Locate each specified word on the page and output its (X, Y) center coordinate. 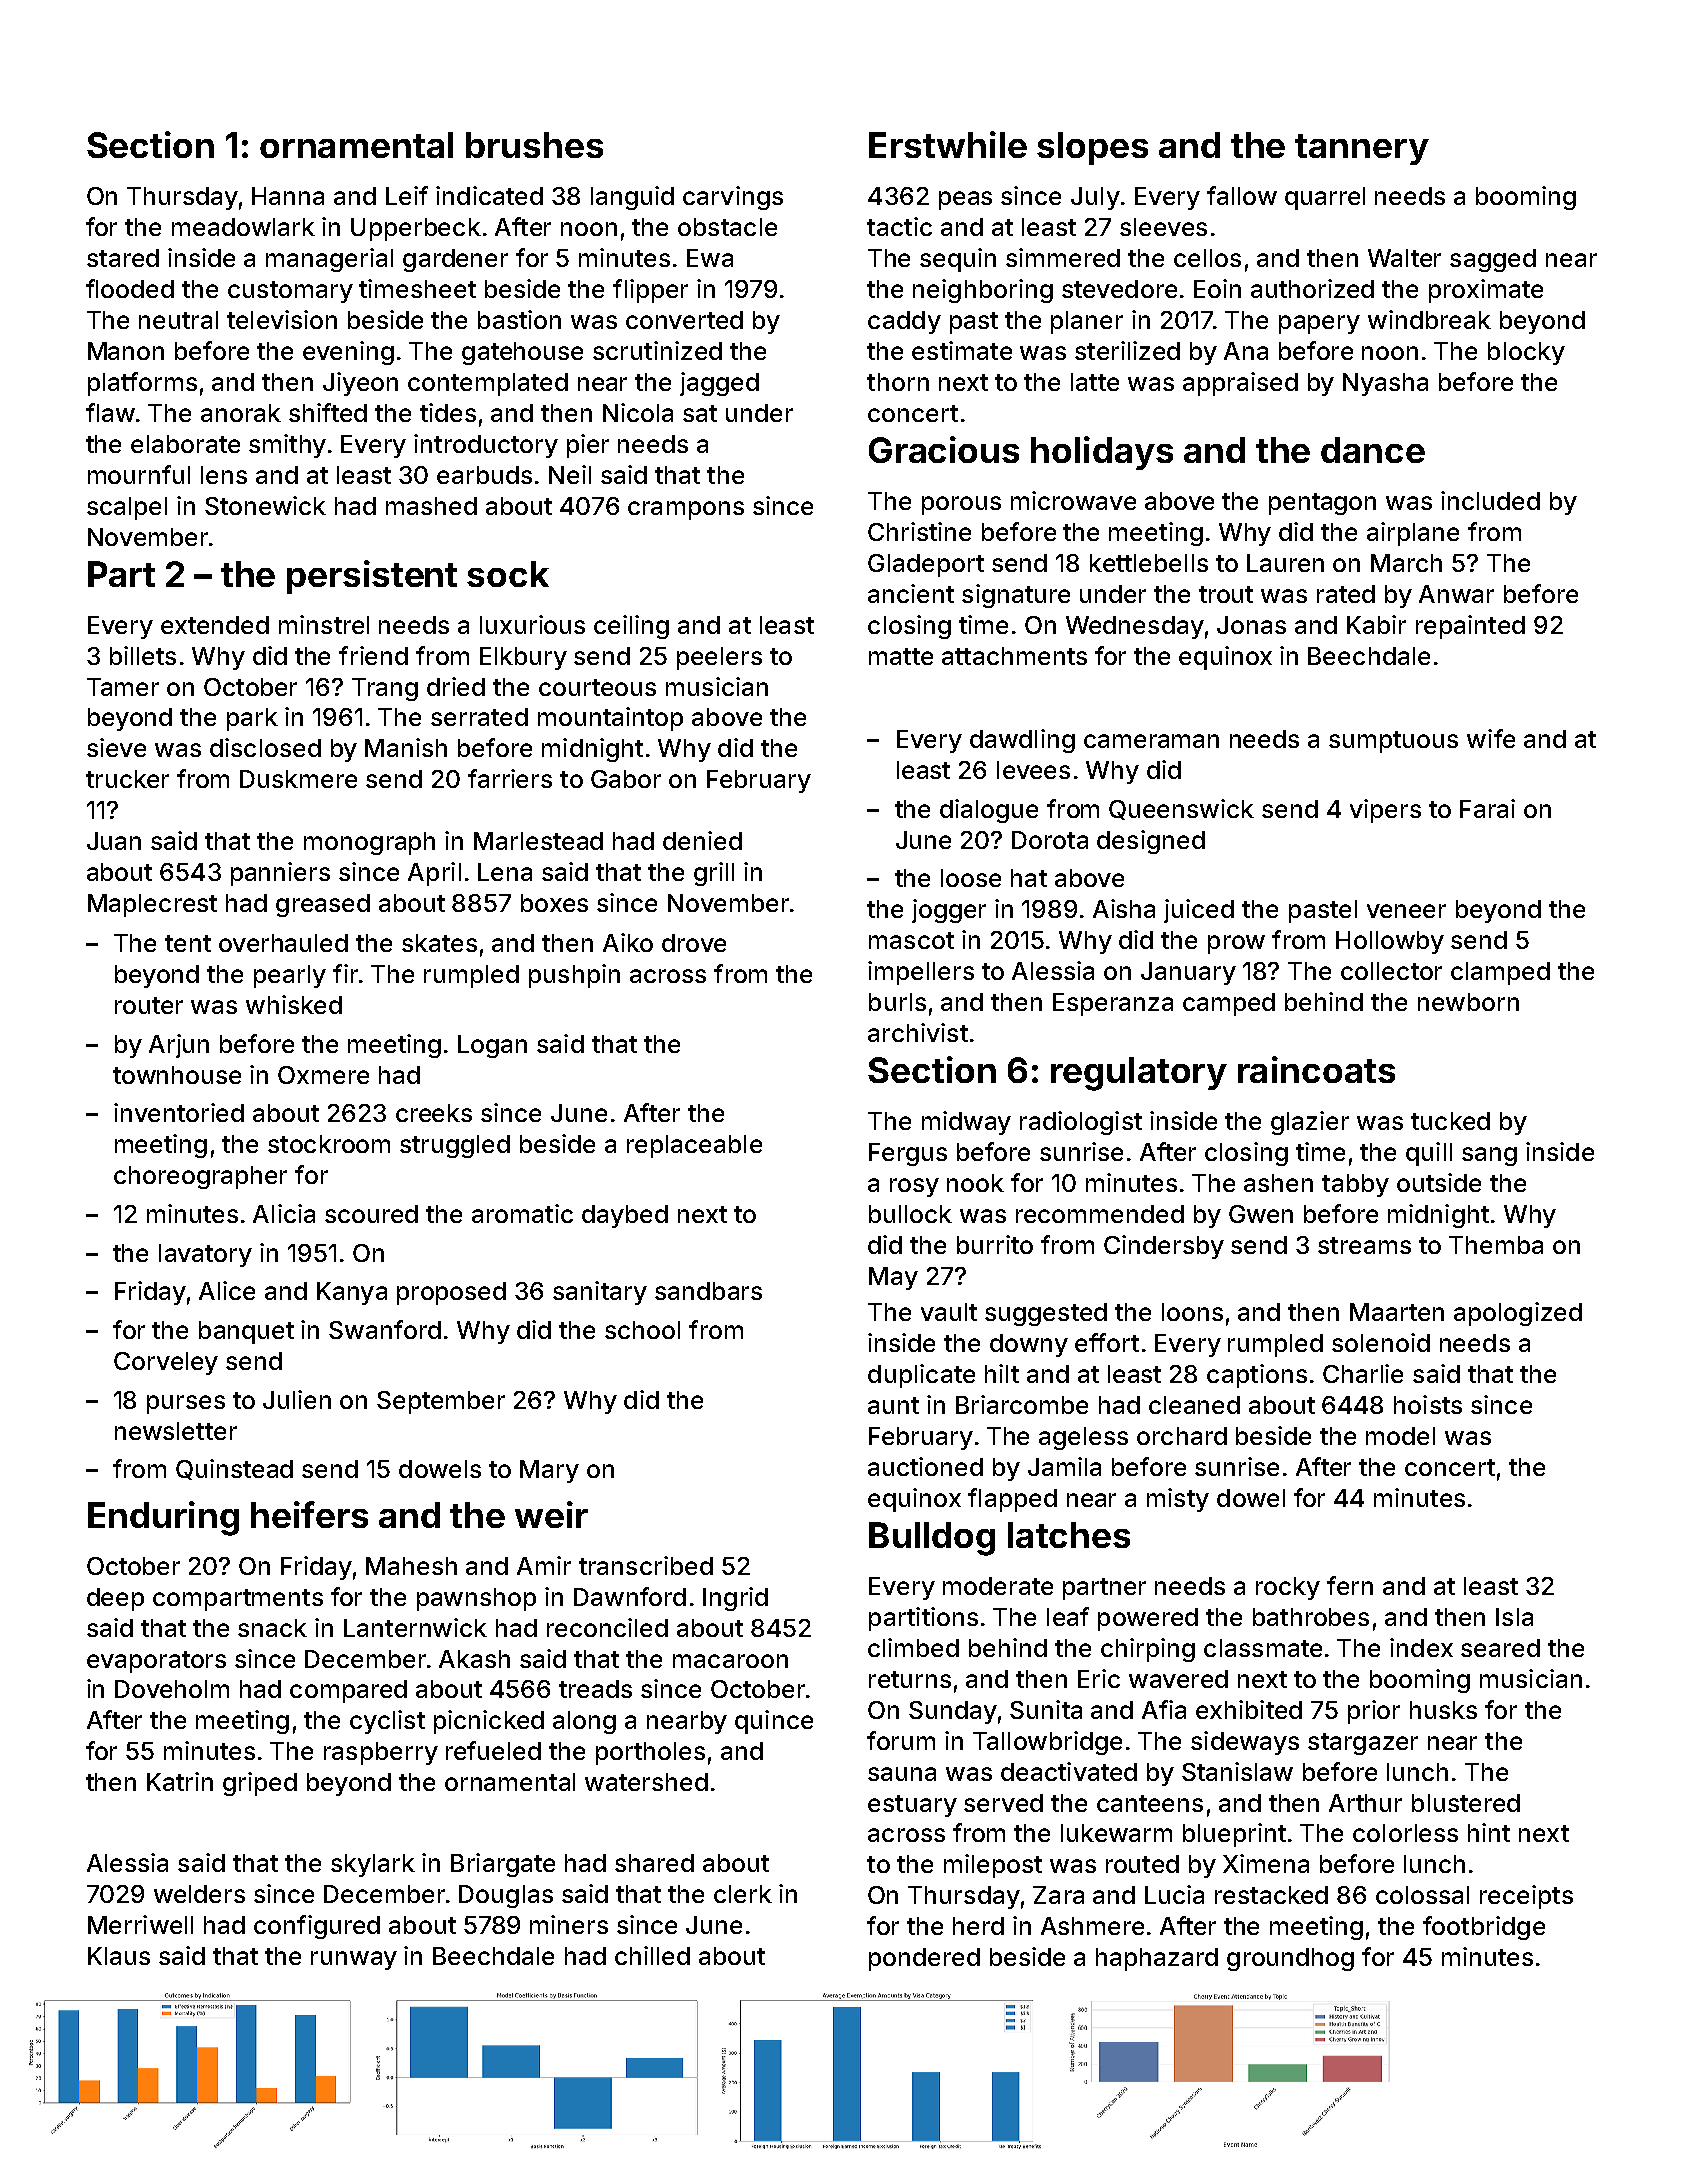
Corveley (166, 1363)
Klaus (119, 1956)
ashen (1278, 1183)
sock (508, 574)
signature (1016, 596)
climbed (913, 1647)
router (149, 1005)
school (642, 1330)
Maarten (1397, 1312)
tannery (1362, 149)
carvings (733, 198)
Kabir (1376, 624)
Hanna (288, 196)
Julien (297, 1399)
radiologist (1081, 1123)
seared (1500, 1648)
